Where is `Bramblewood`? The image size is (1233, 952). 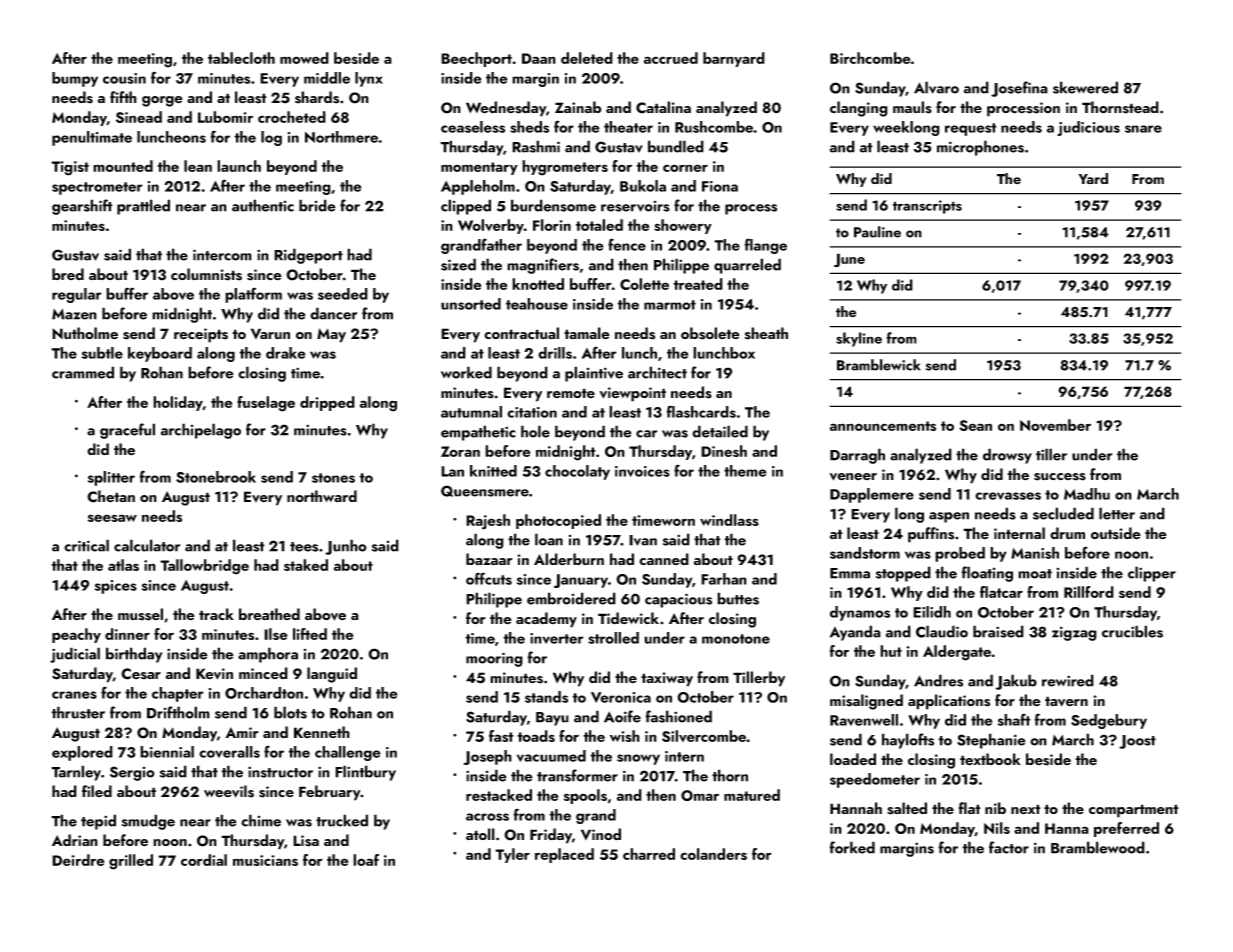
Bramblewood is located at coordinates (1098, 847).
